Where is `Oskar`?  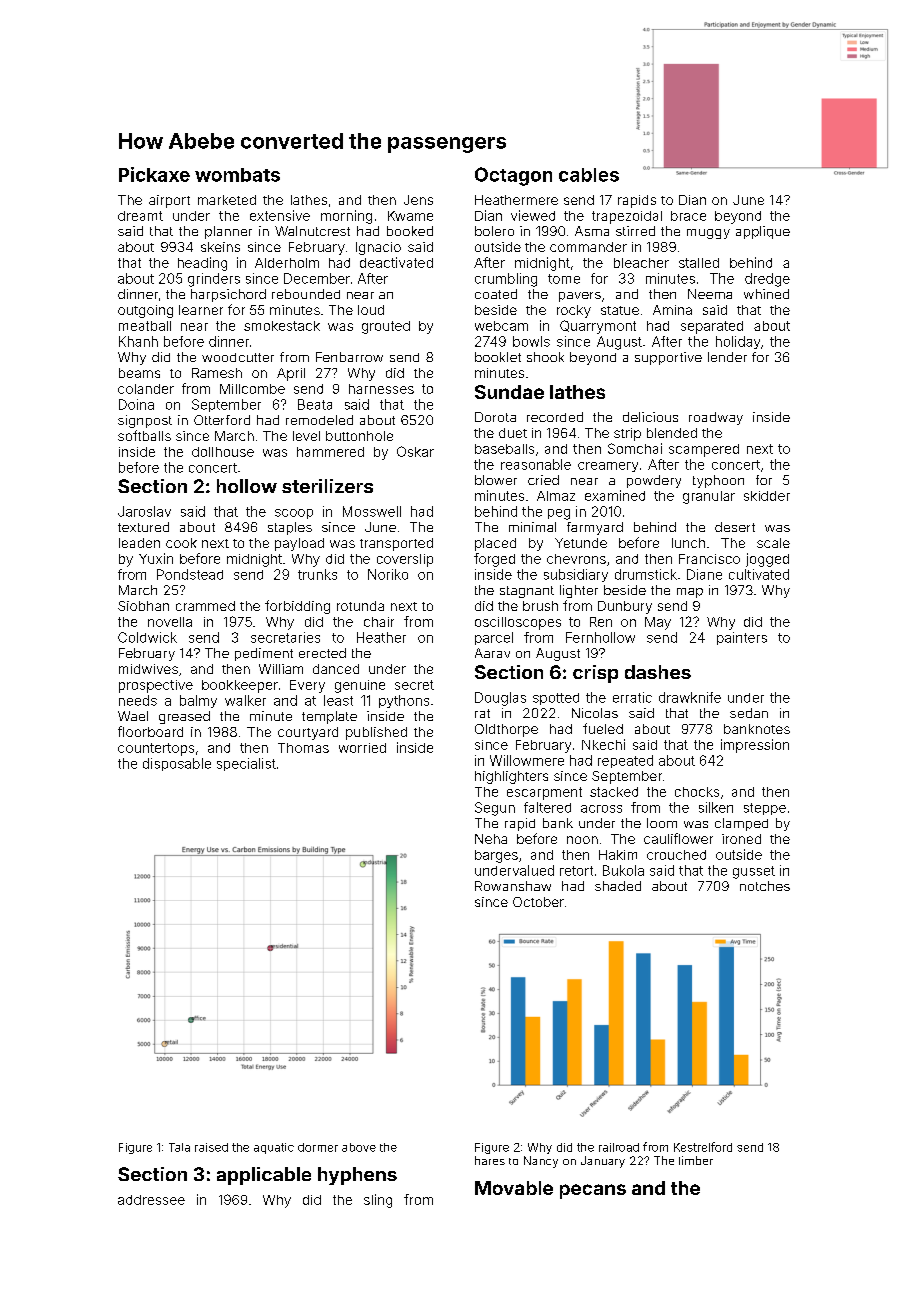 Oskar is located at coordinates (415, 451).
